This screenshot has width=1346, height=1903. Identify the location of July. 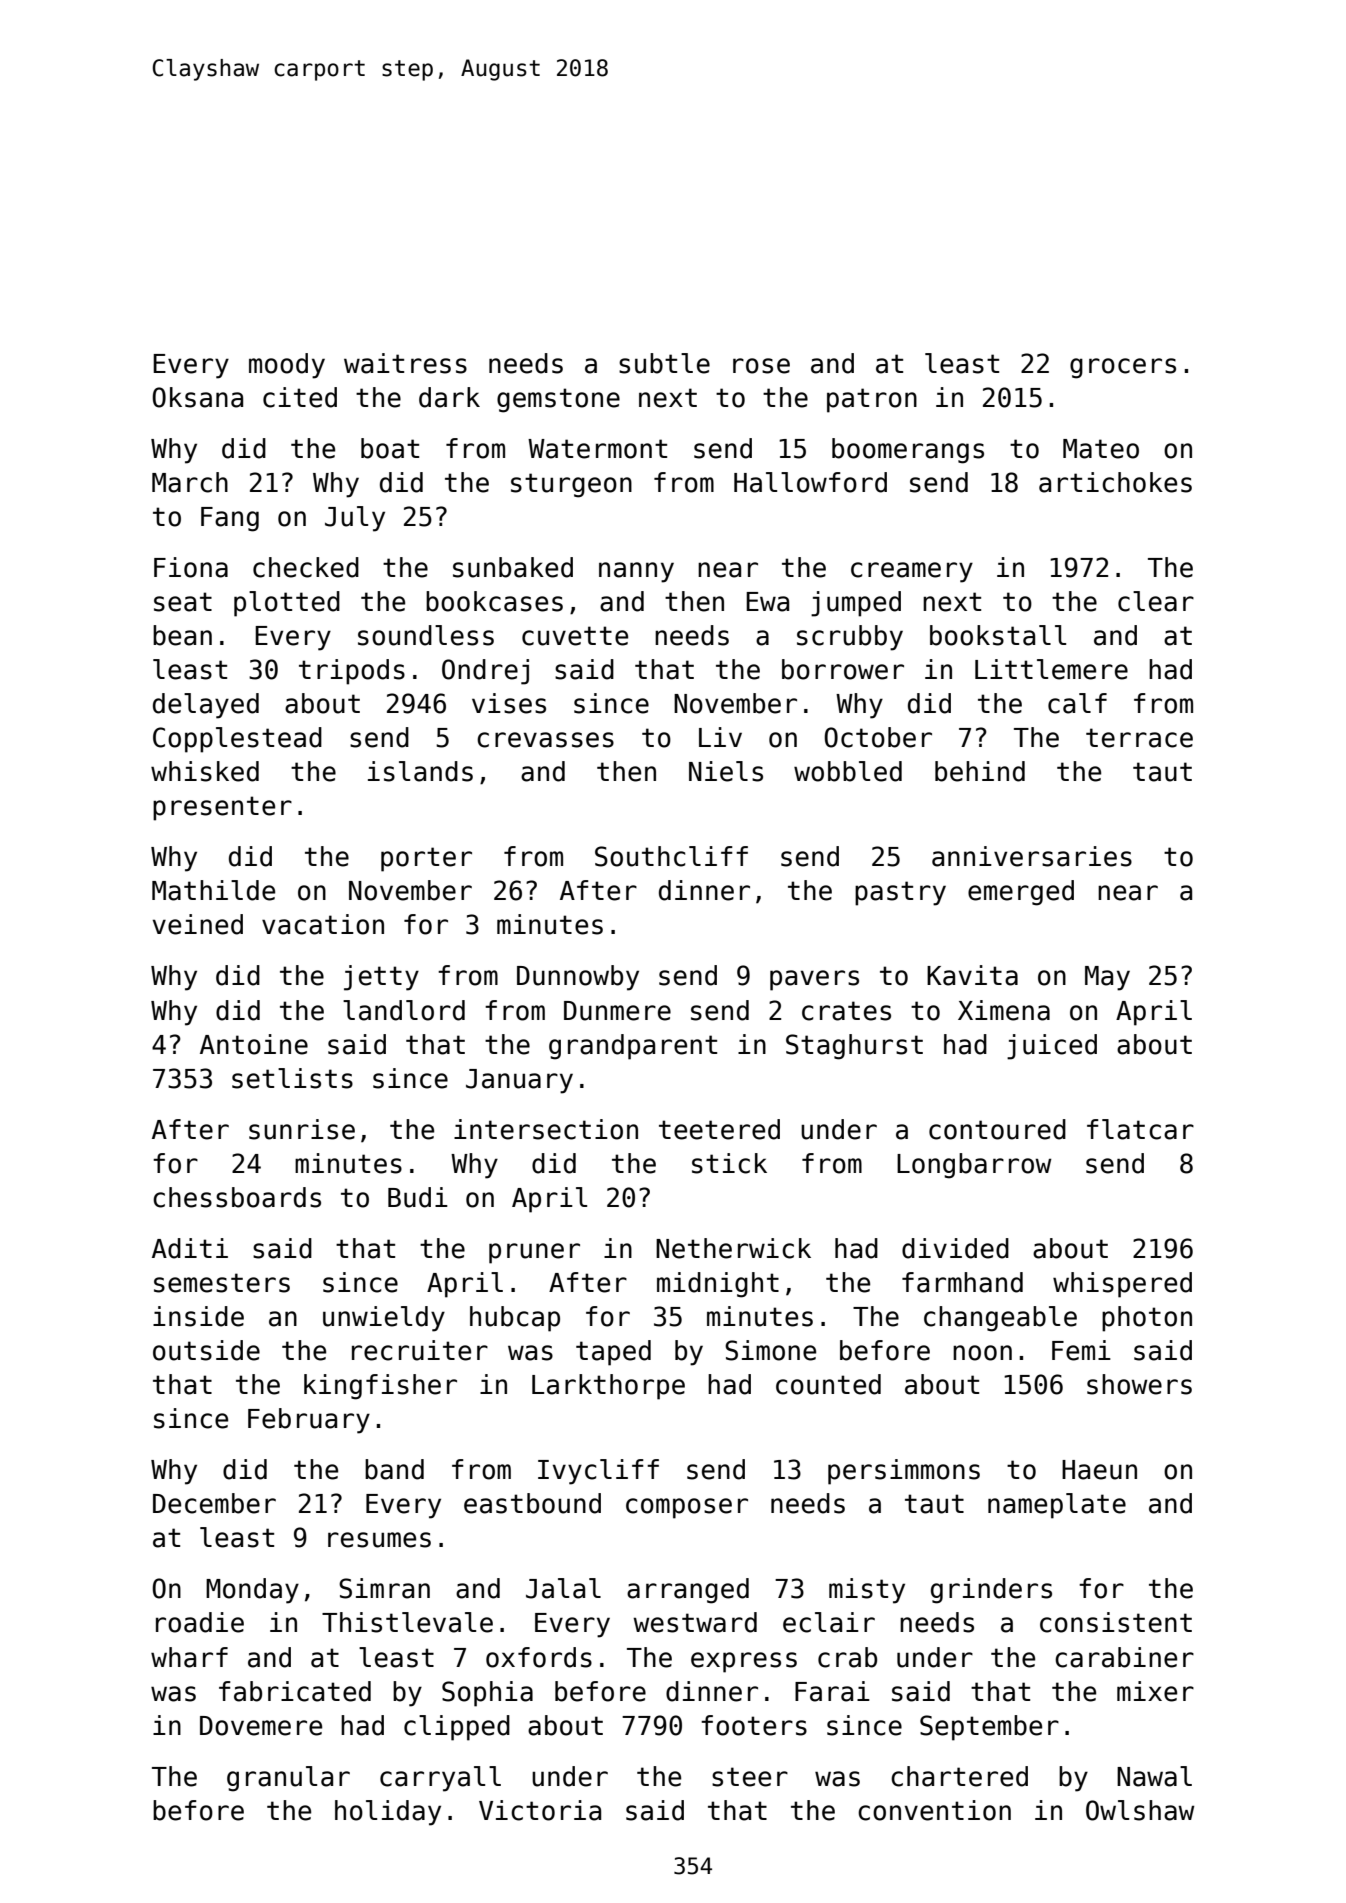
(355, 519).
